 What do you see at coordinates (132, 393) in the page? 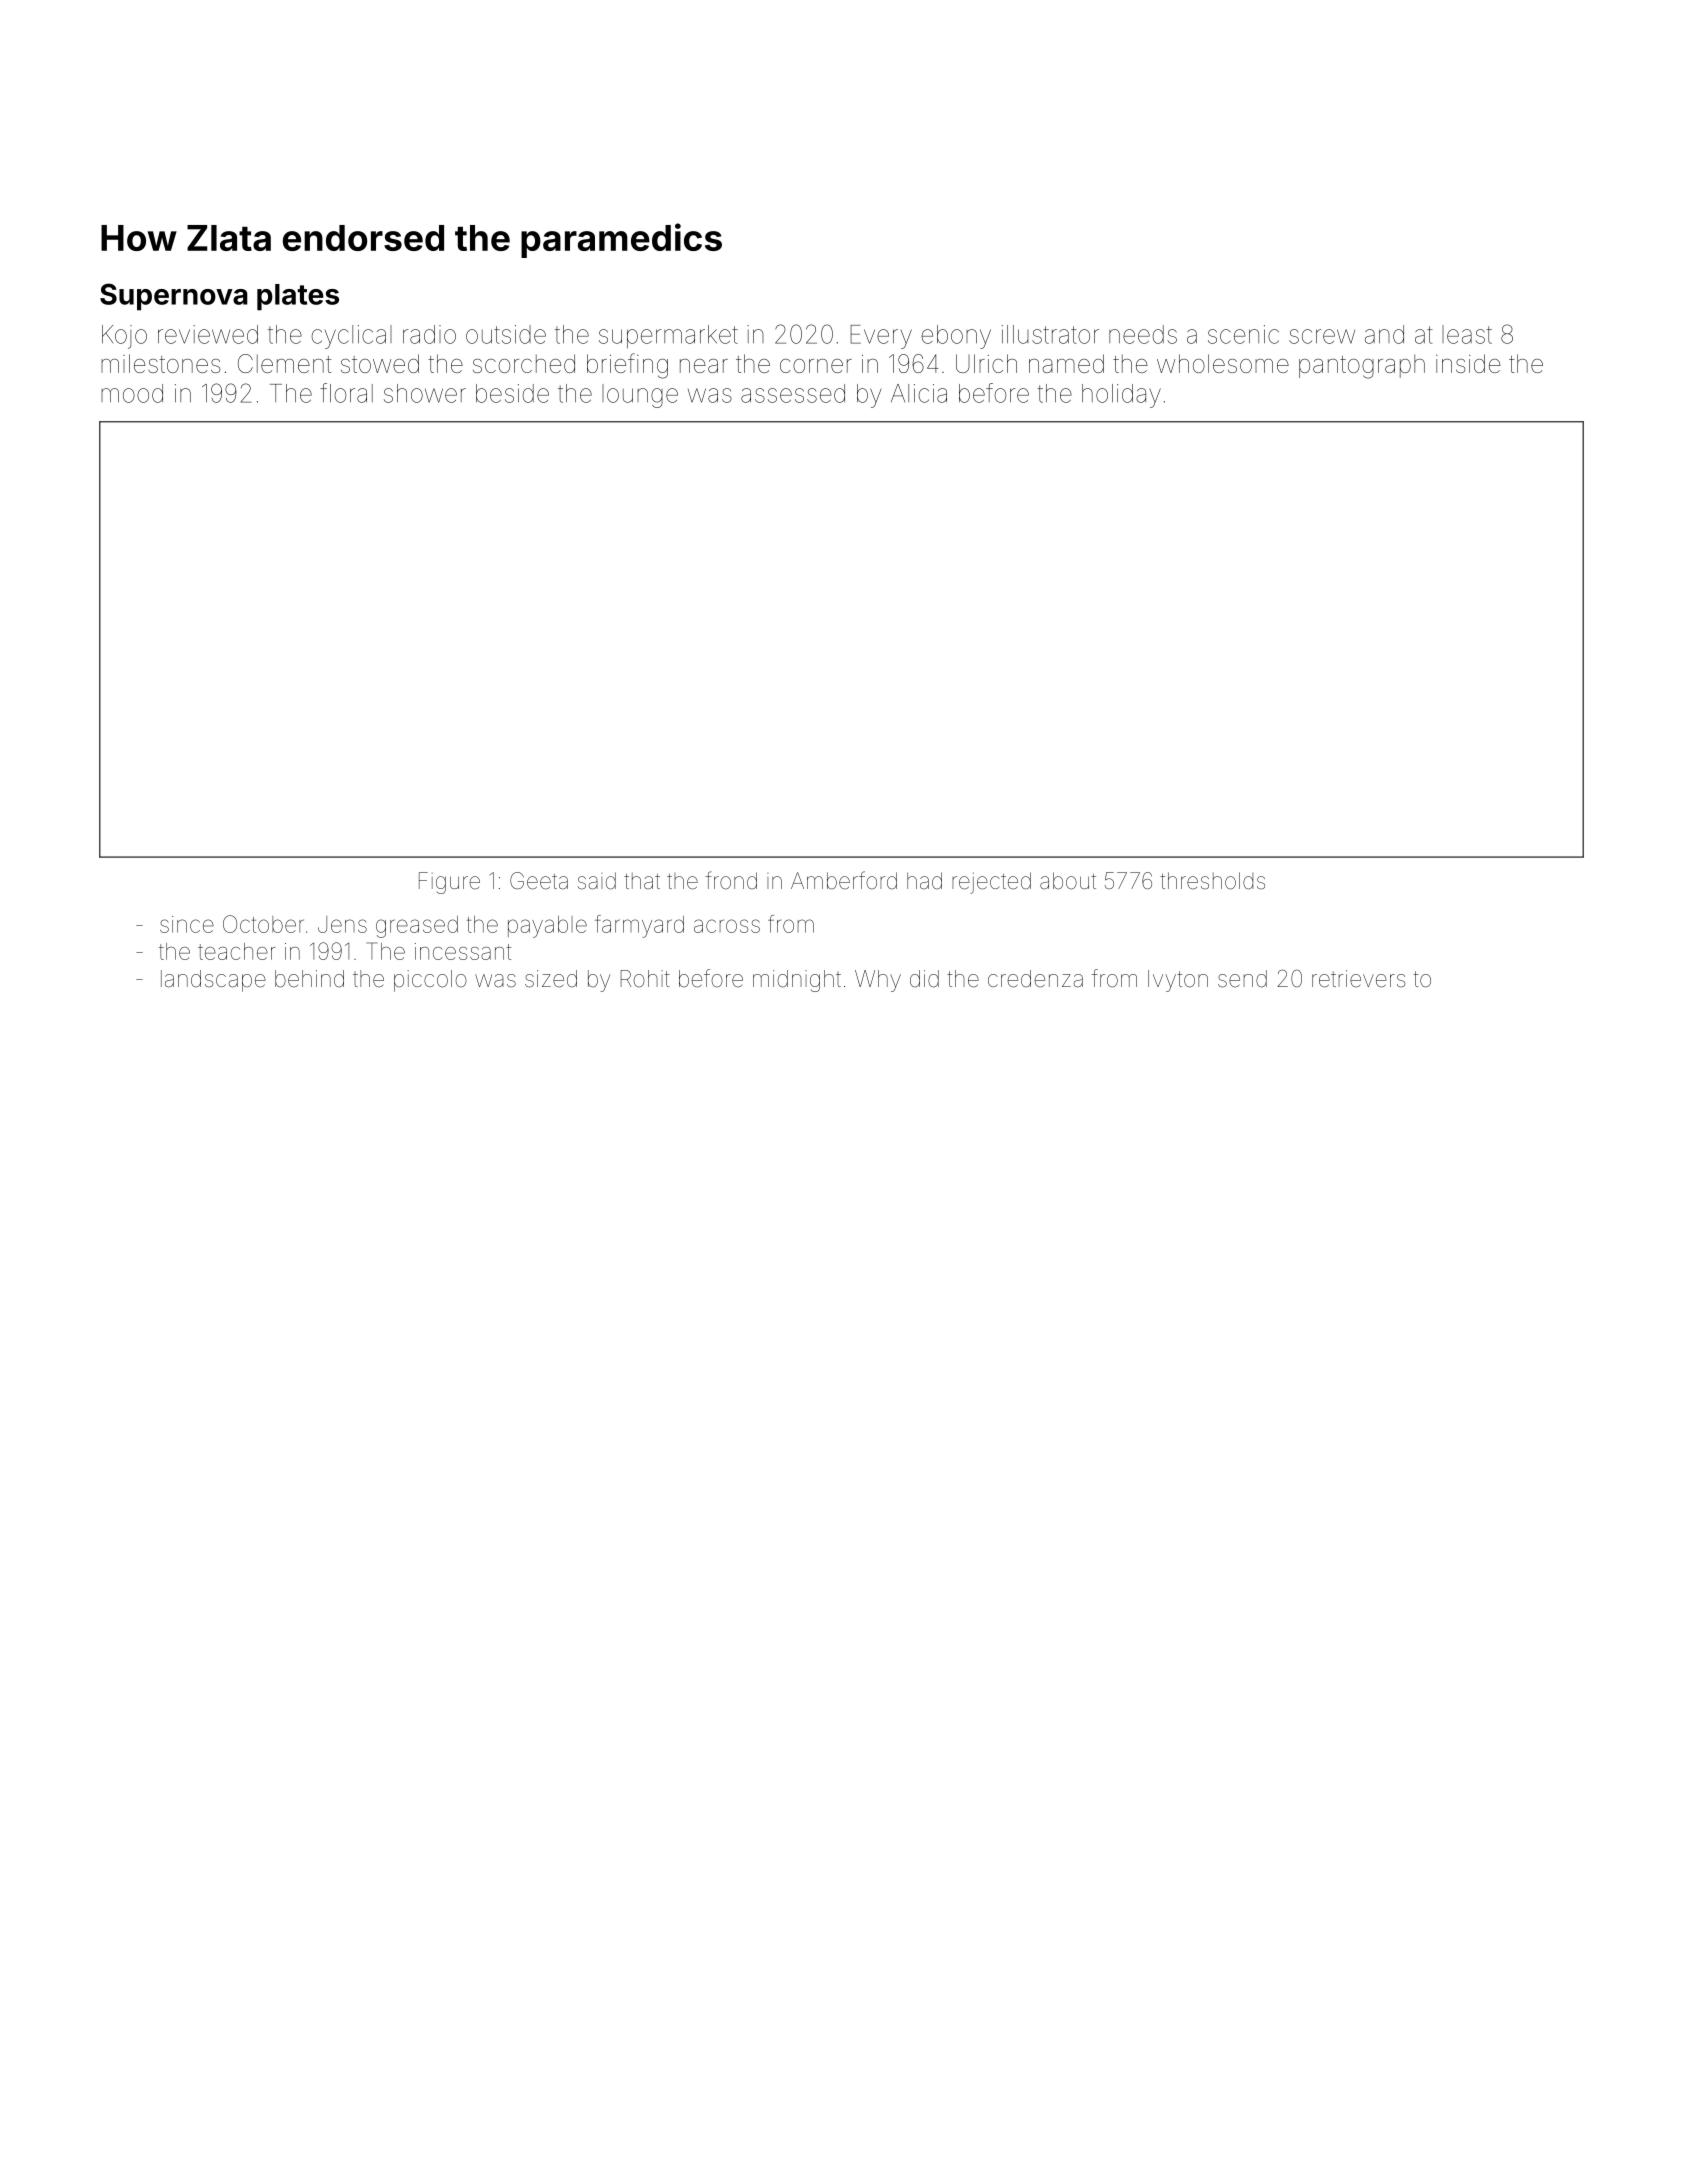
I see `mood` at bounding box center [132, 393].
